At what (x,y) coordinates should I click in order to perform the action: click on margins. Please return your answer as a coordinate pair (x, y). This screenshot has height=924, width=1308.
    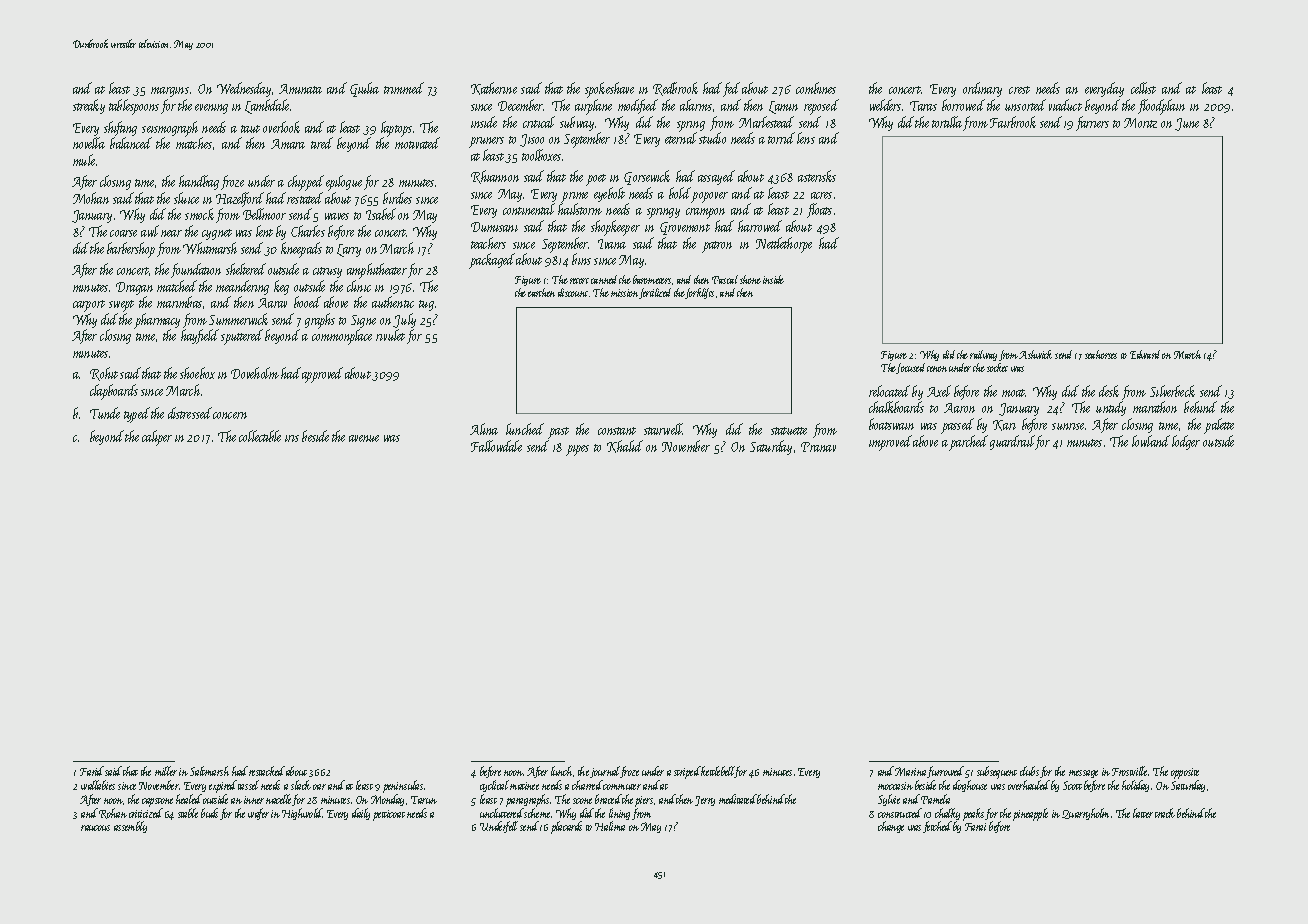
    Looking at the image, I should click on (170, 92).
